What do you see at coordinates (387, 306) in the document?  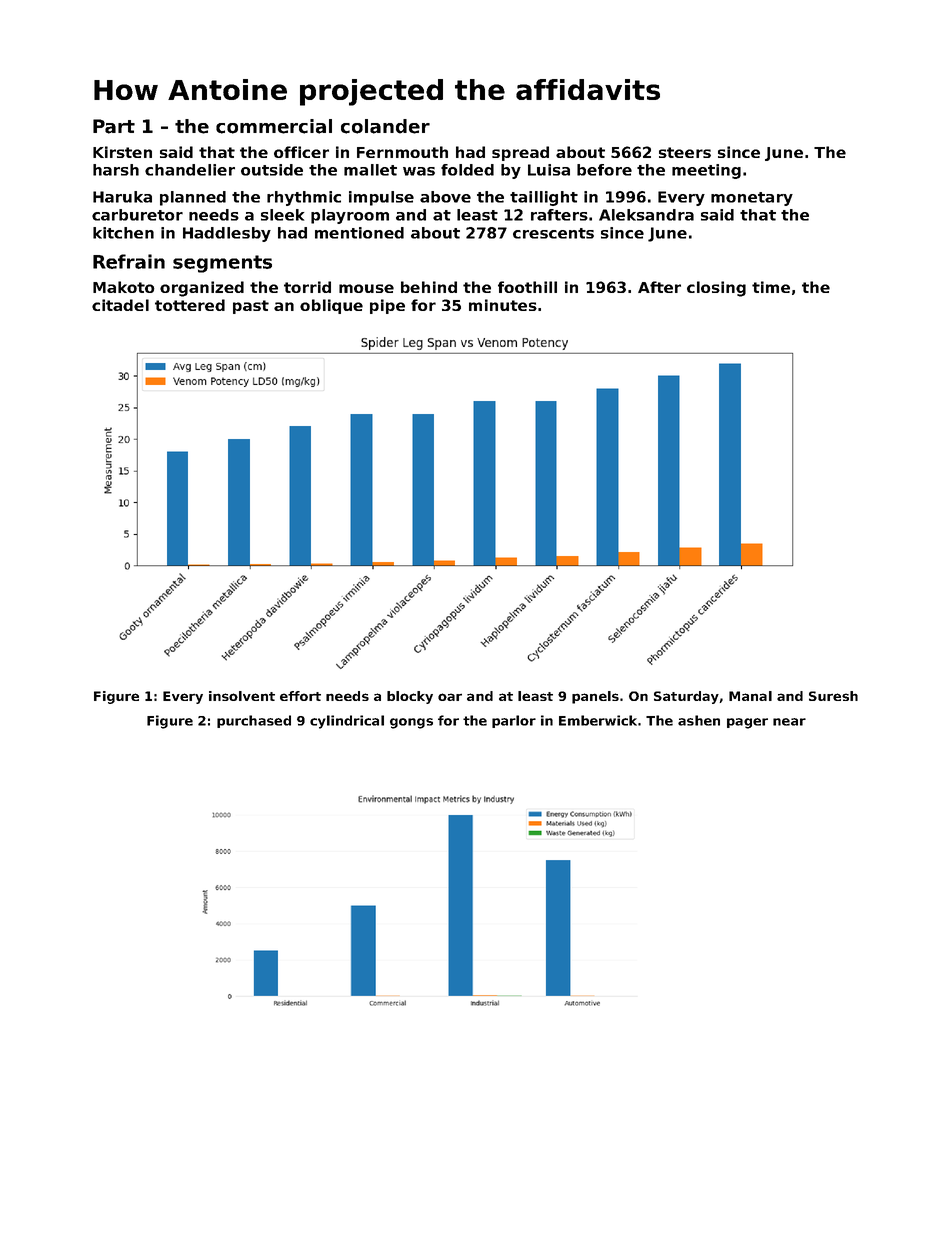 I see `pipe` at bounding box center [387, 306].
